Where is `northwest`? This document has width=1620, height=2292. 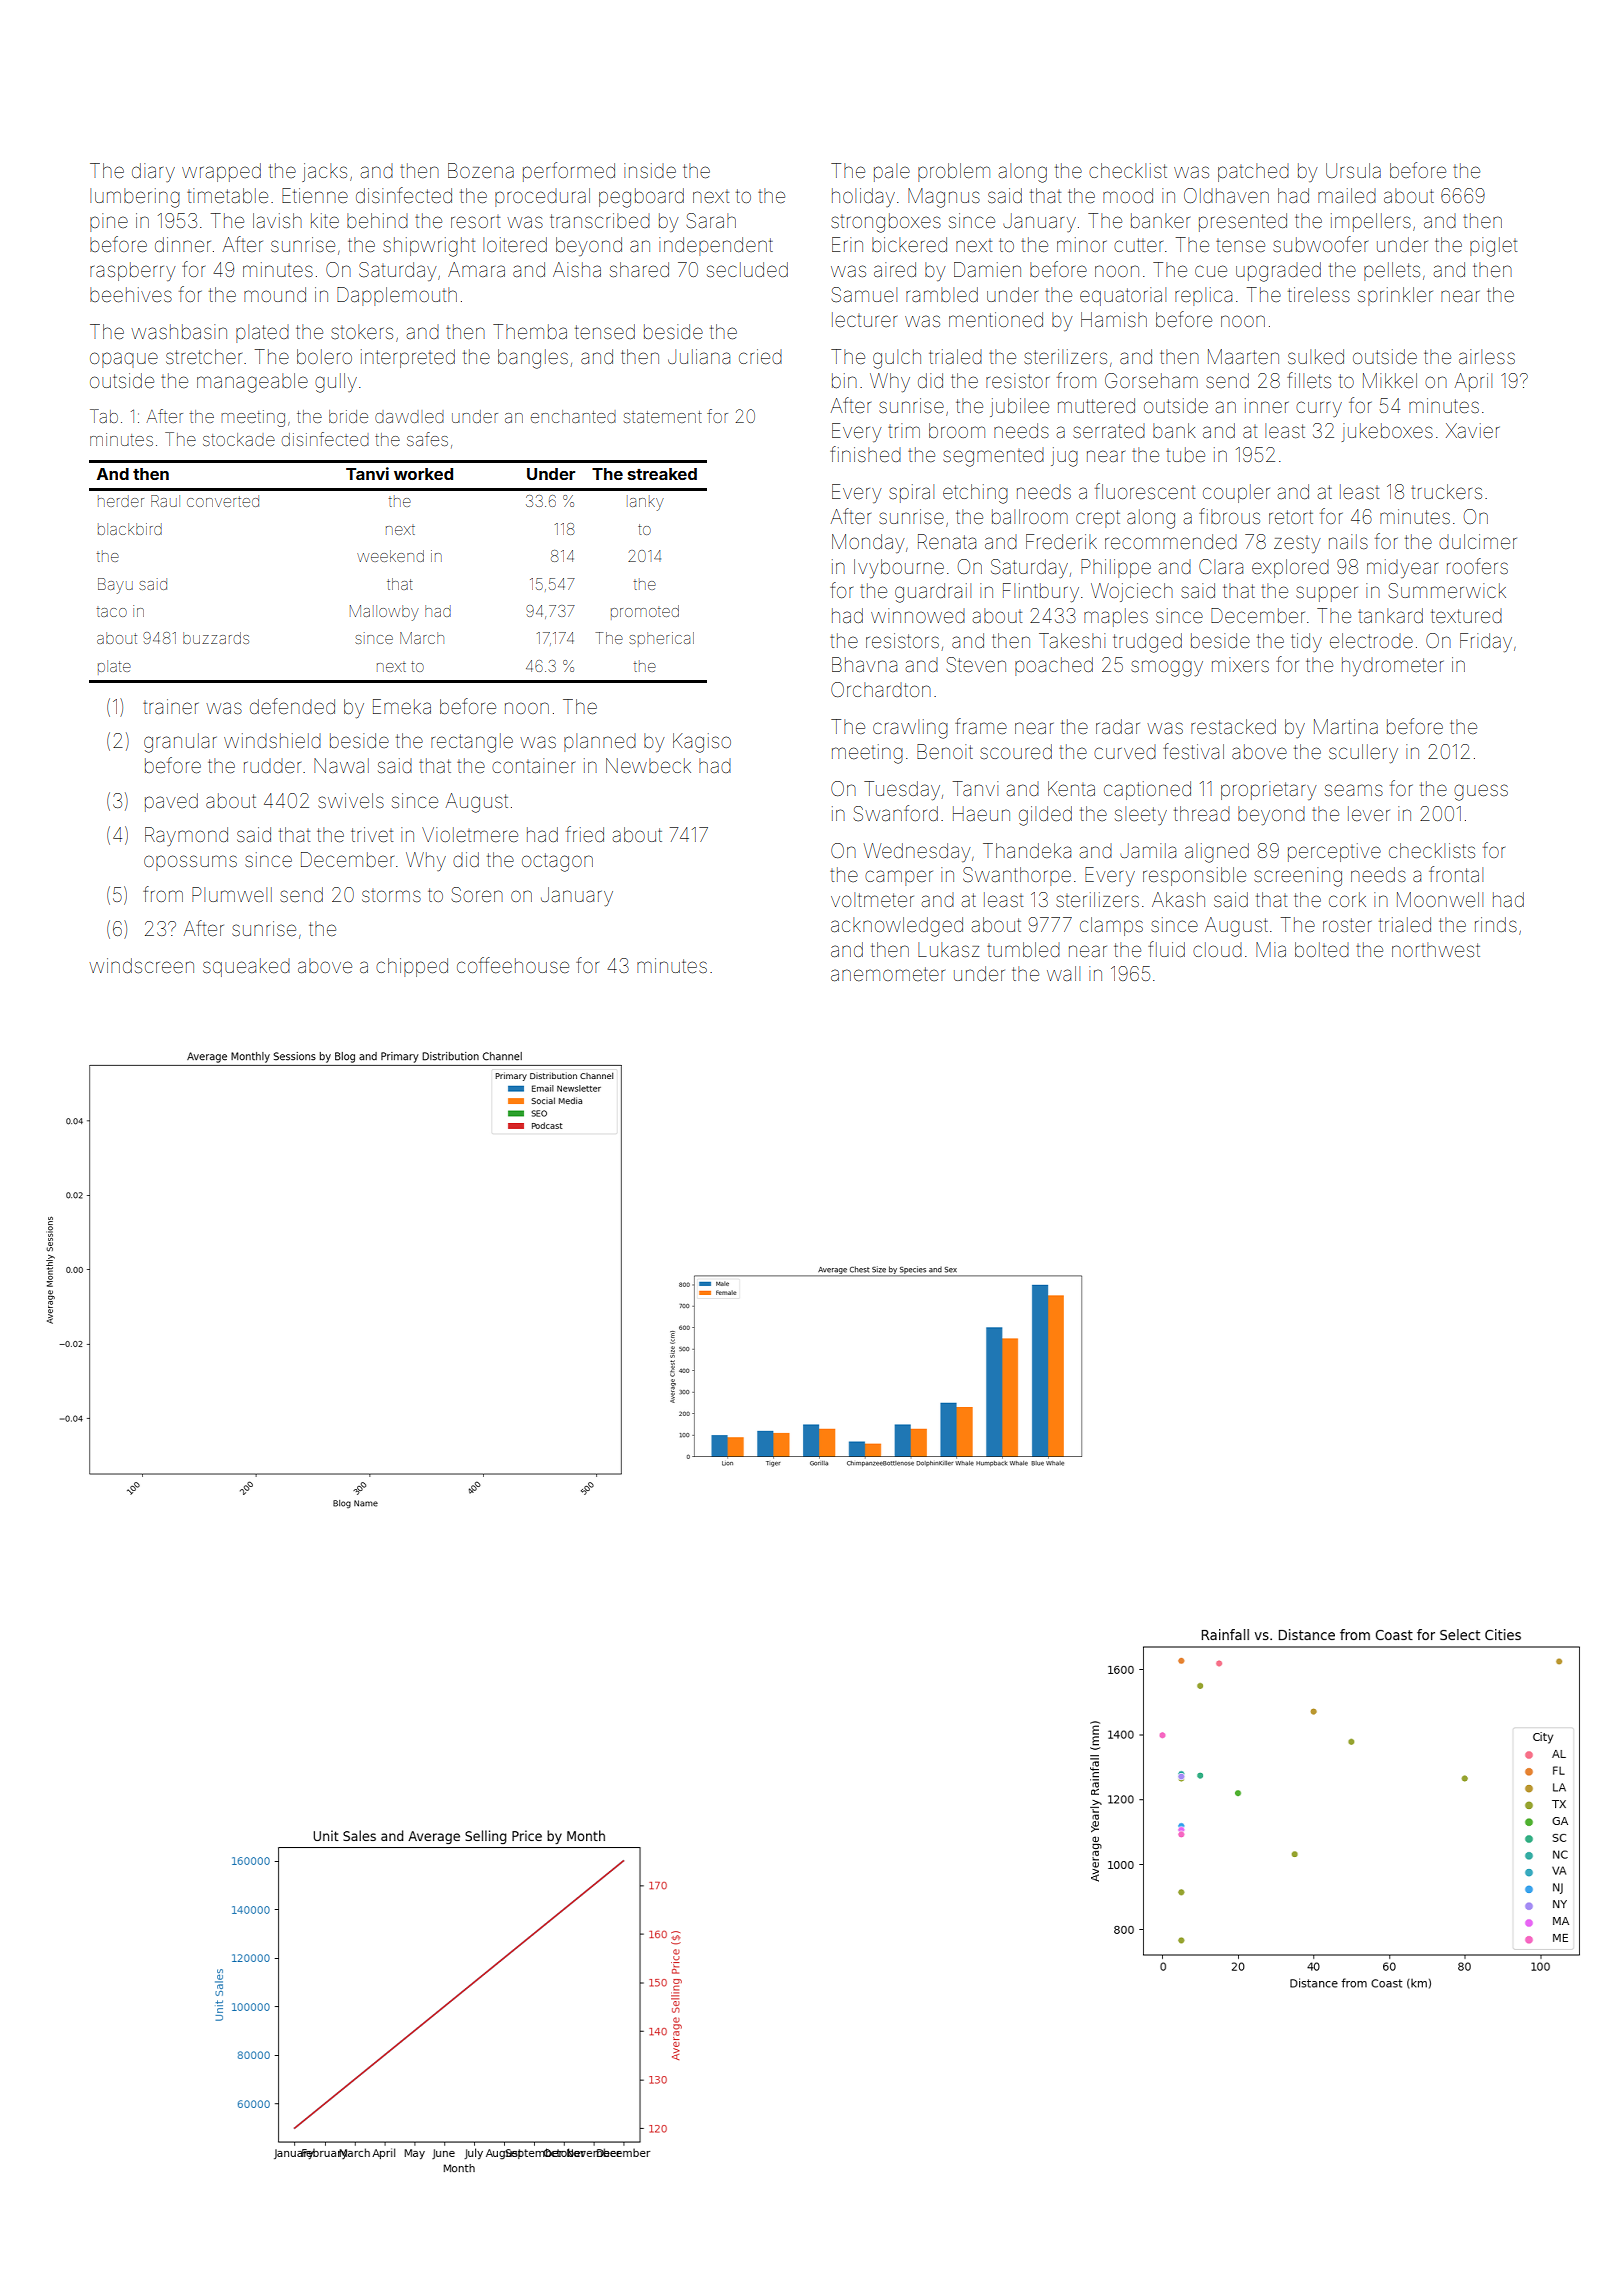
northwest is located at coordinates (1436, 949).
